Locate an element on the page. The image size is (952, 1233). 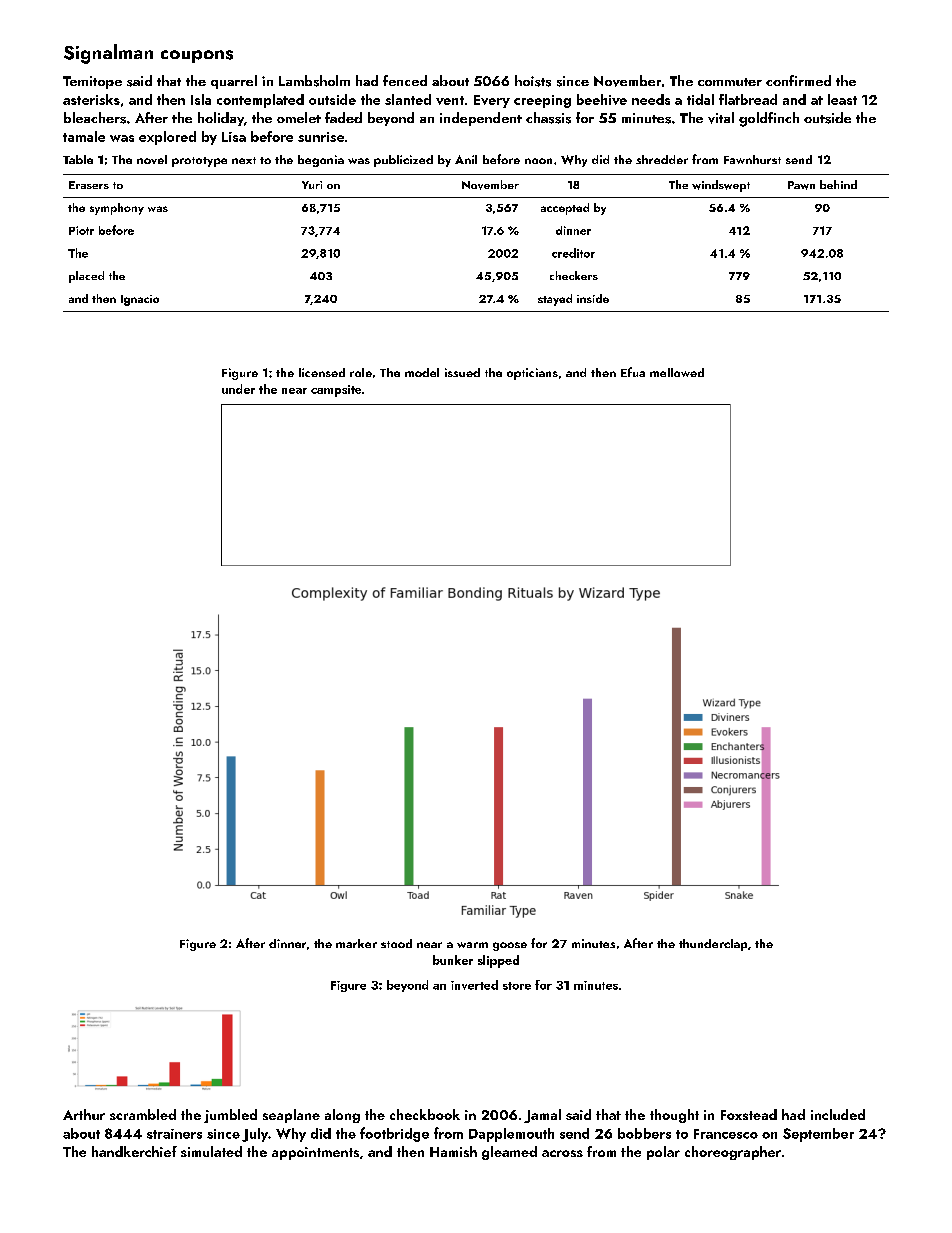
asterisks is located at coordinates (91, 99).
